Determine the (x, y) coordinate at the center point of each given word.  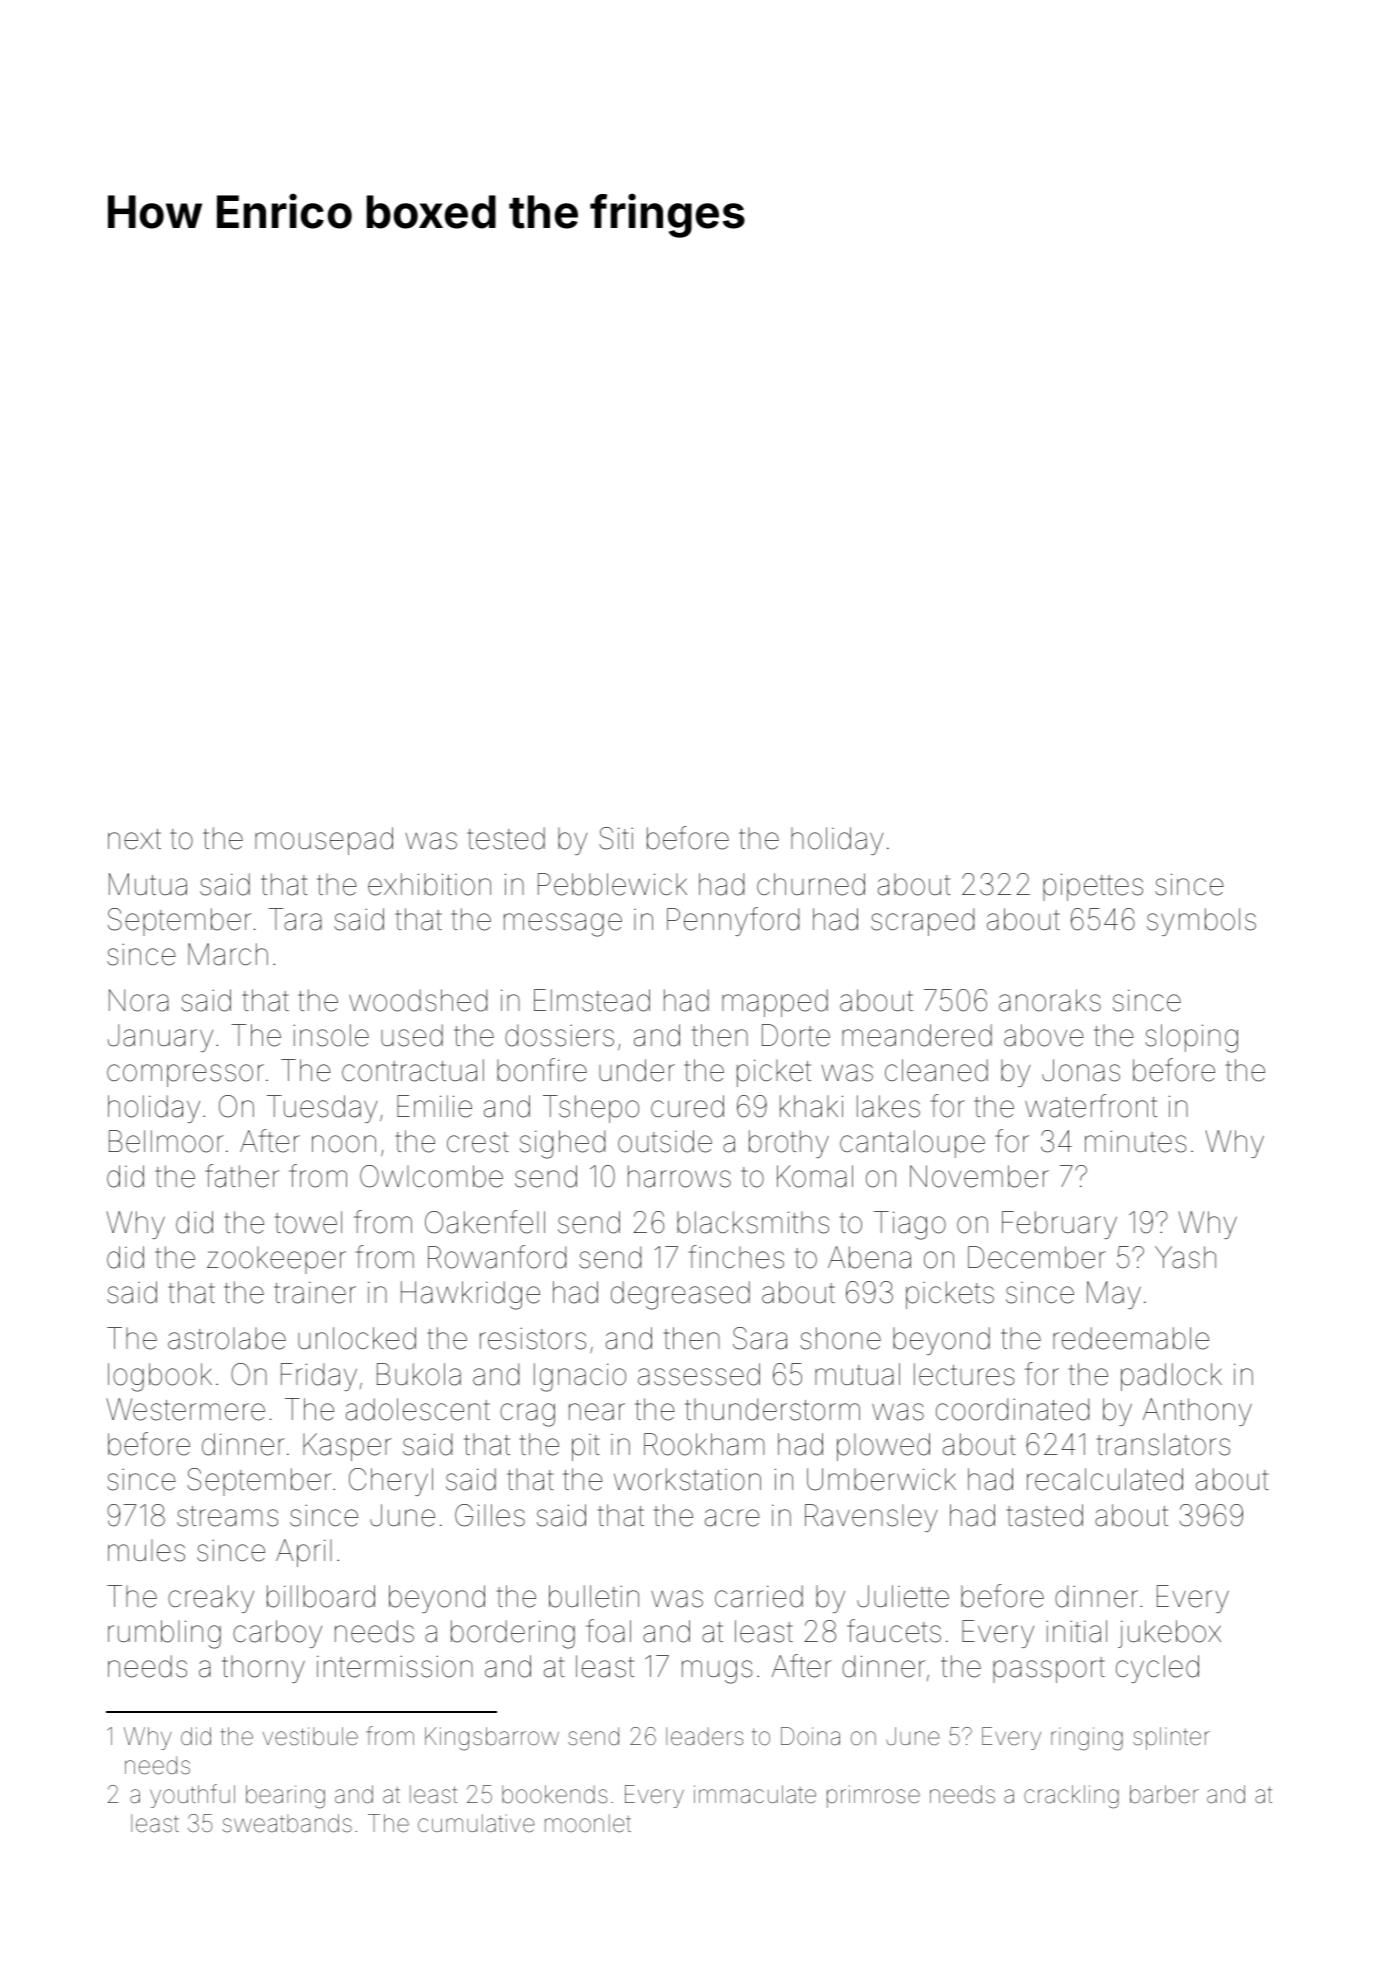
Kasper (347, 1447)
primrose (873, 1796)
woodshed (418, 1000)
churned (811, 884)
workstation (687, 1479)
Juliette (903, 1596)
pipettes (1093, 887)
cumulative (476, 1823)
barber (1164, 1794)
